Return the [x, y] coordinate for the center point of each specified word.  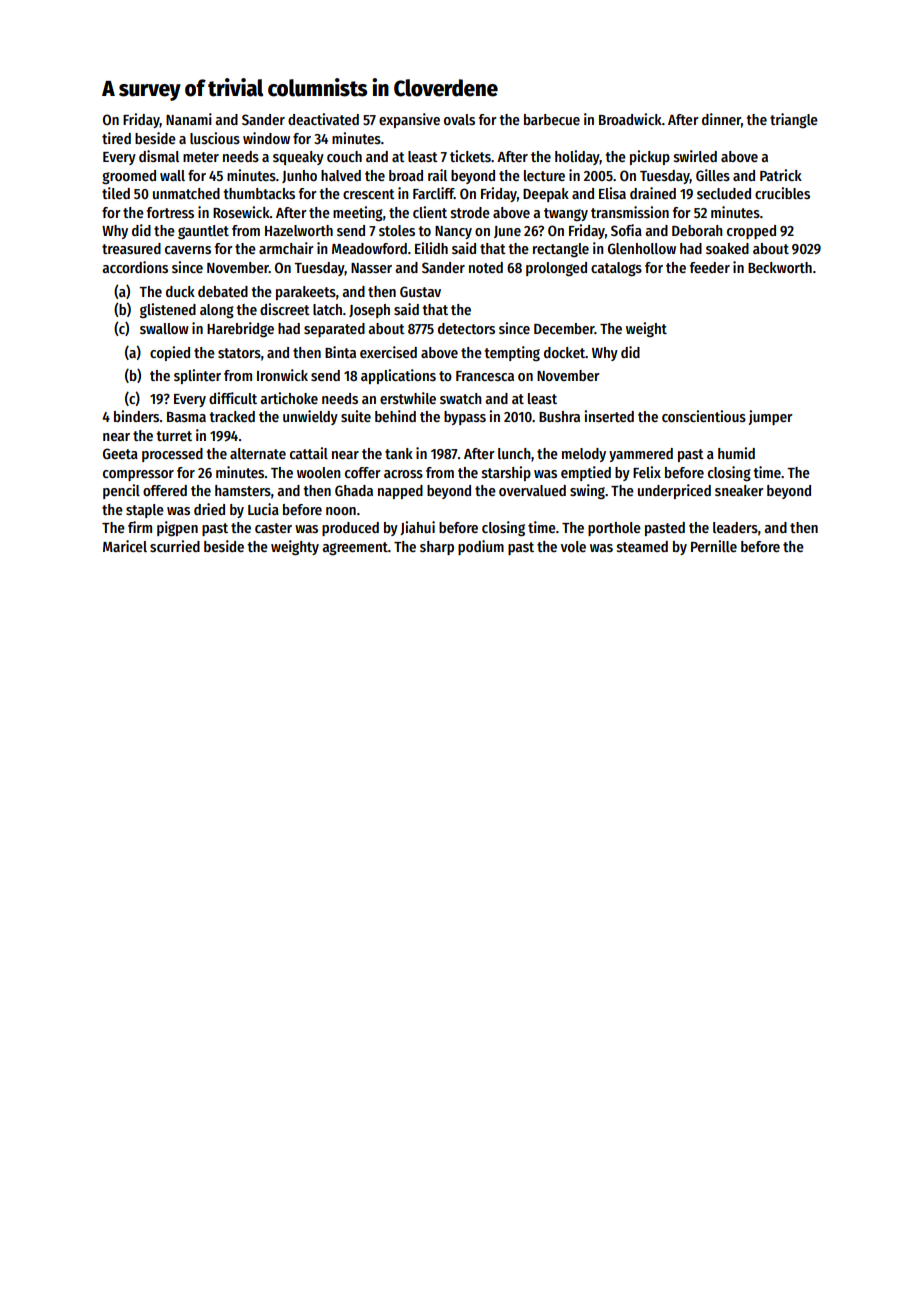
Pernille [714, 546]
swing [587, 491]
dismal [159, 156]
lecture [544, 175]
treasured [131, 248]
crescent [369, 194]
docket [564, 352]
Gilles [713, 175]
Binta [340, 352]
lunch [514, 453]
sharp [437, 548]
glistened [168, 310]
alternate [258, 453]
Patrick [781, 175]
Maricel [125, 546]
